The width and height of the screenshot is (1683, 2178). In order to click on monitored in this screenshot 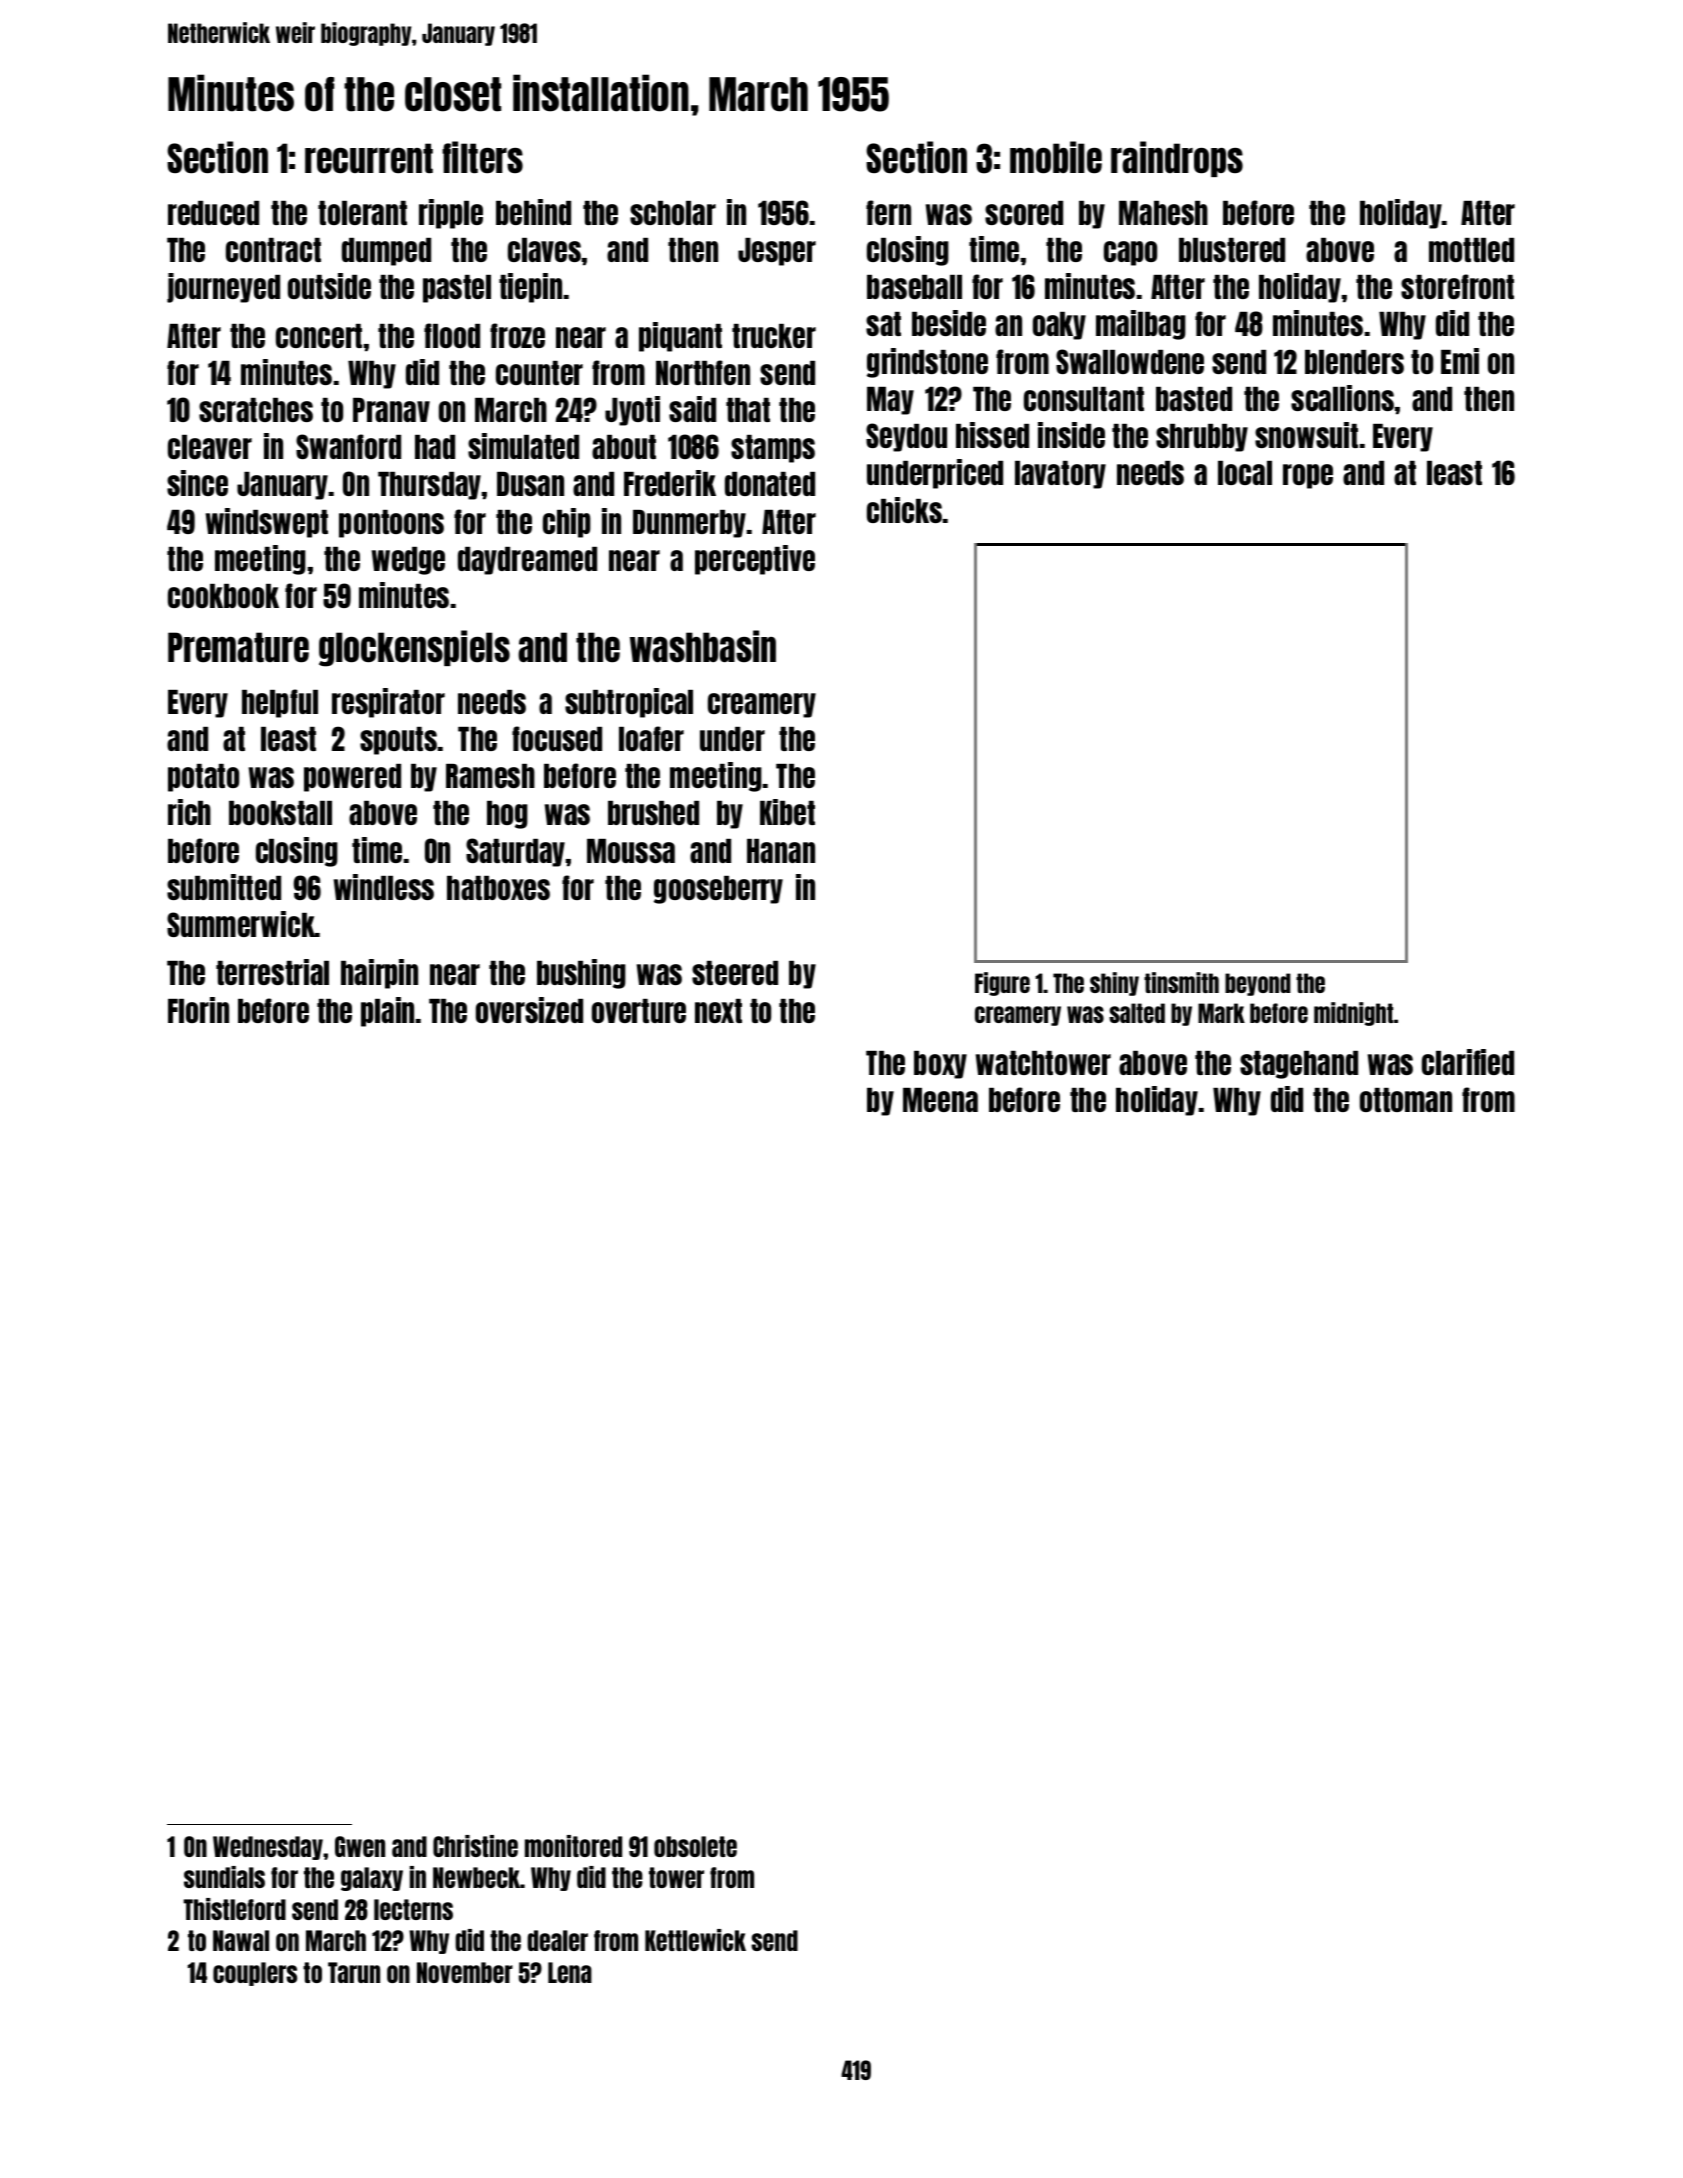, I will do `click(573, 1846)`.
